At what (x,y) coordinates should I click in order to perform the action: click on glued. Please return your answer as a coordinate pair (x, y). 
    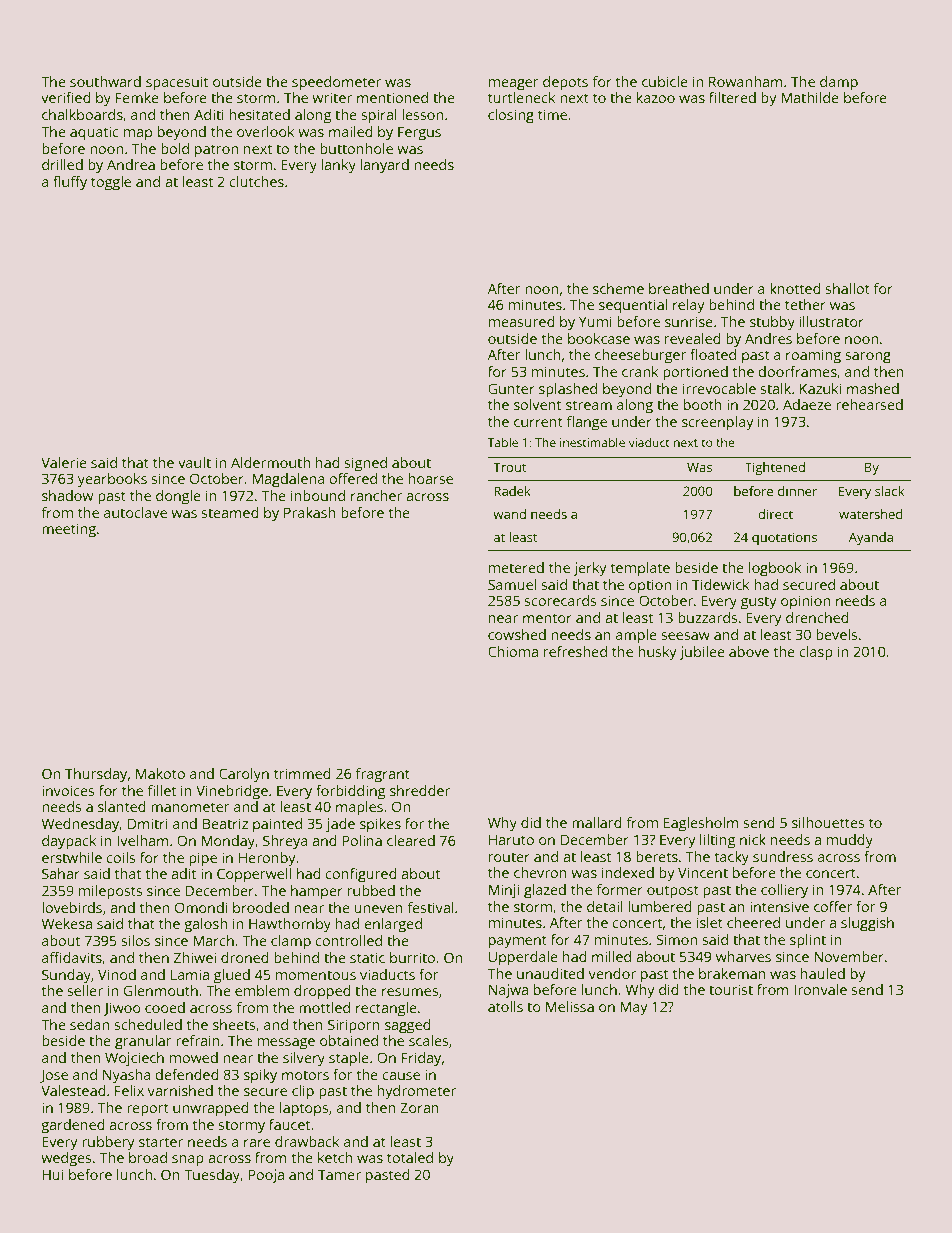
    Looking at the image, I should click on (232, 976).
